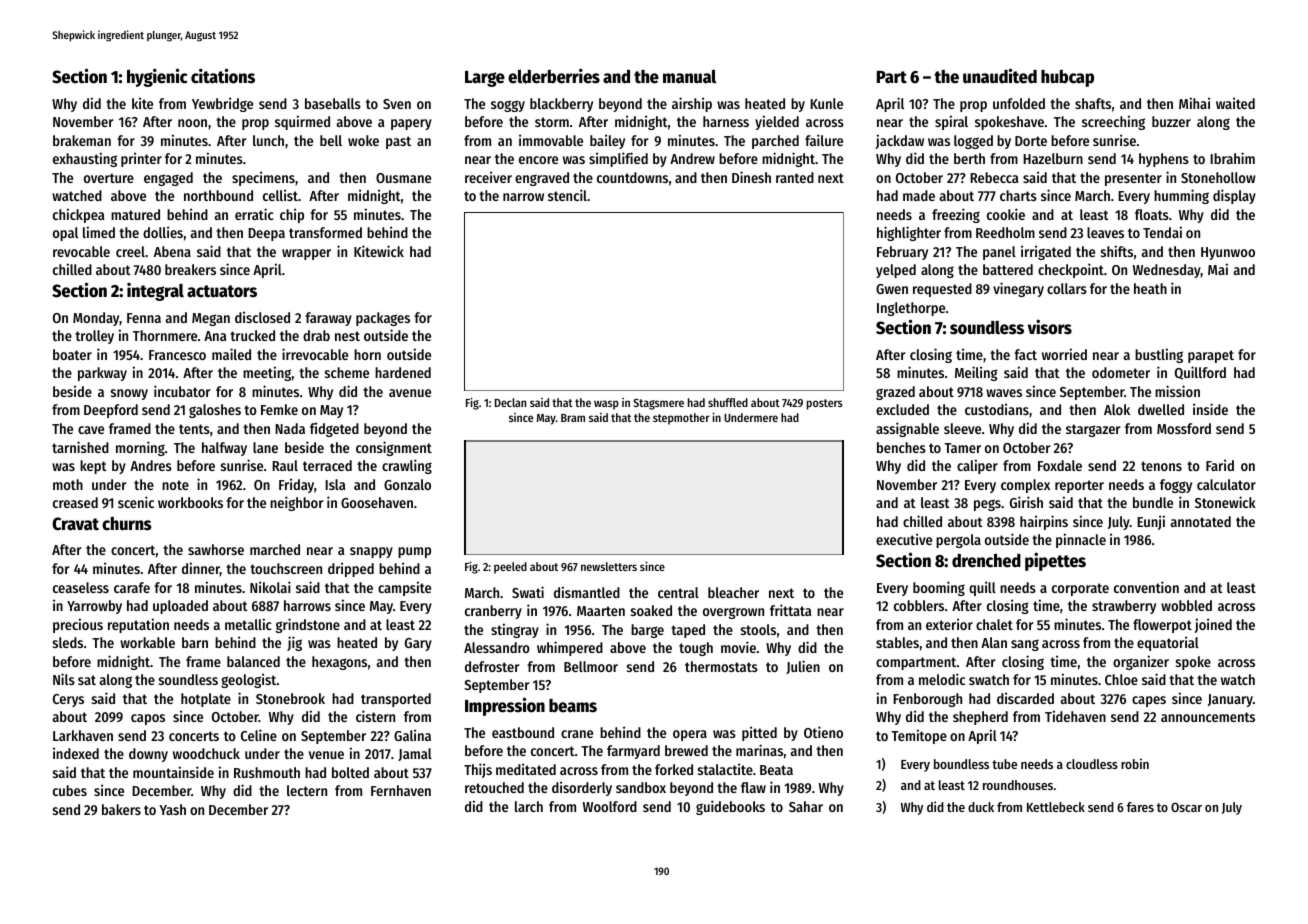  What do you see at coordinates (1000, 76) in the image?
I see `unaudited` at bounding box center [1000, 76].
